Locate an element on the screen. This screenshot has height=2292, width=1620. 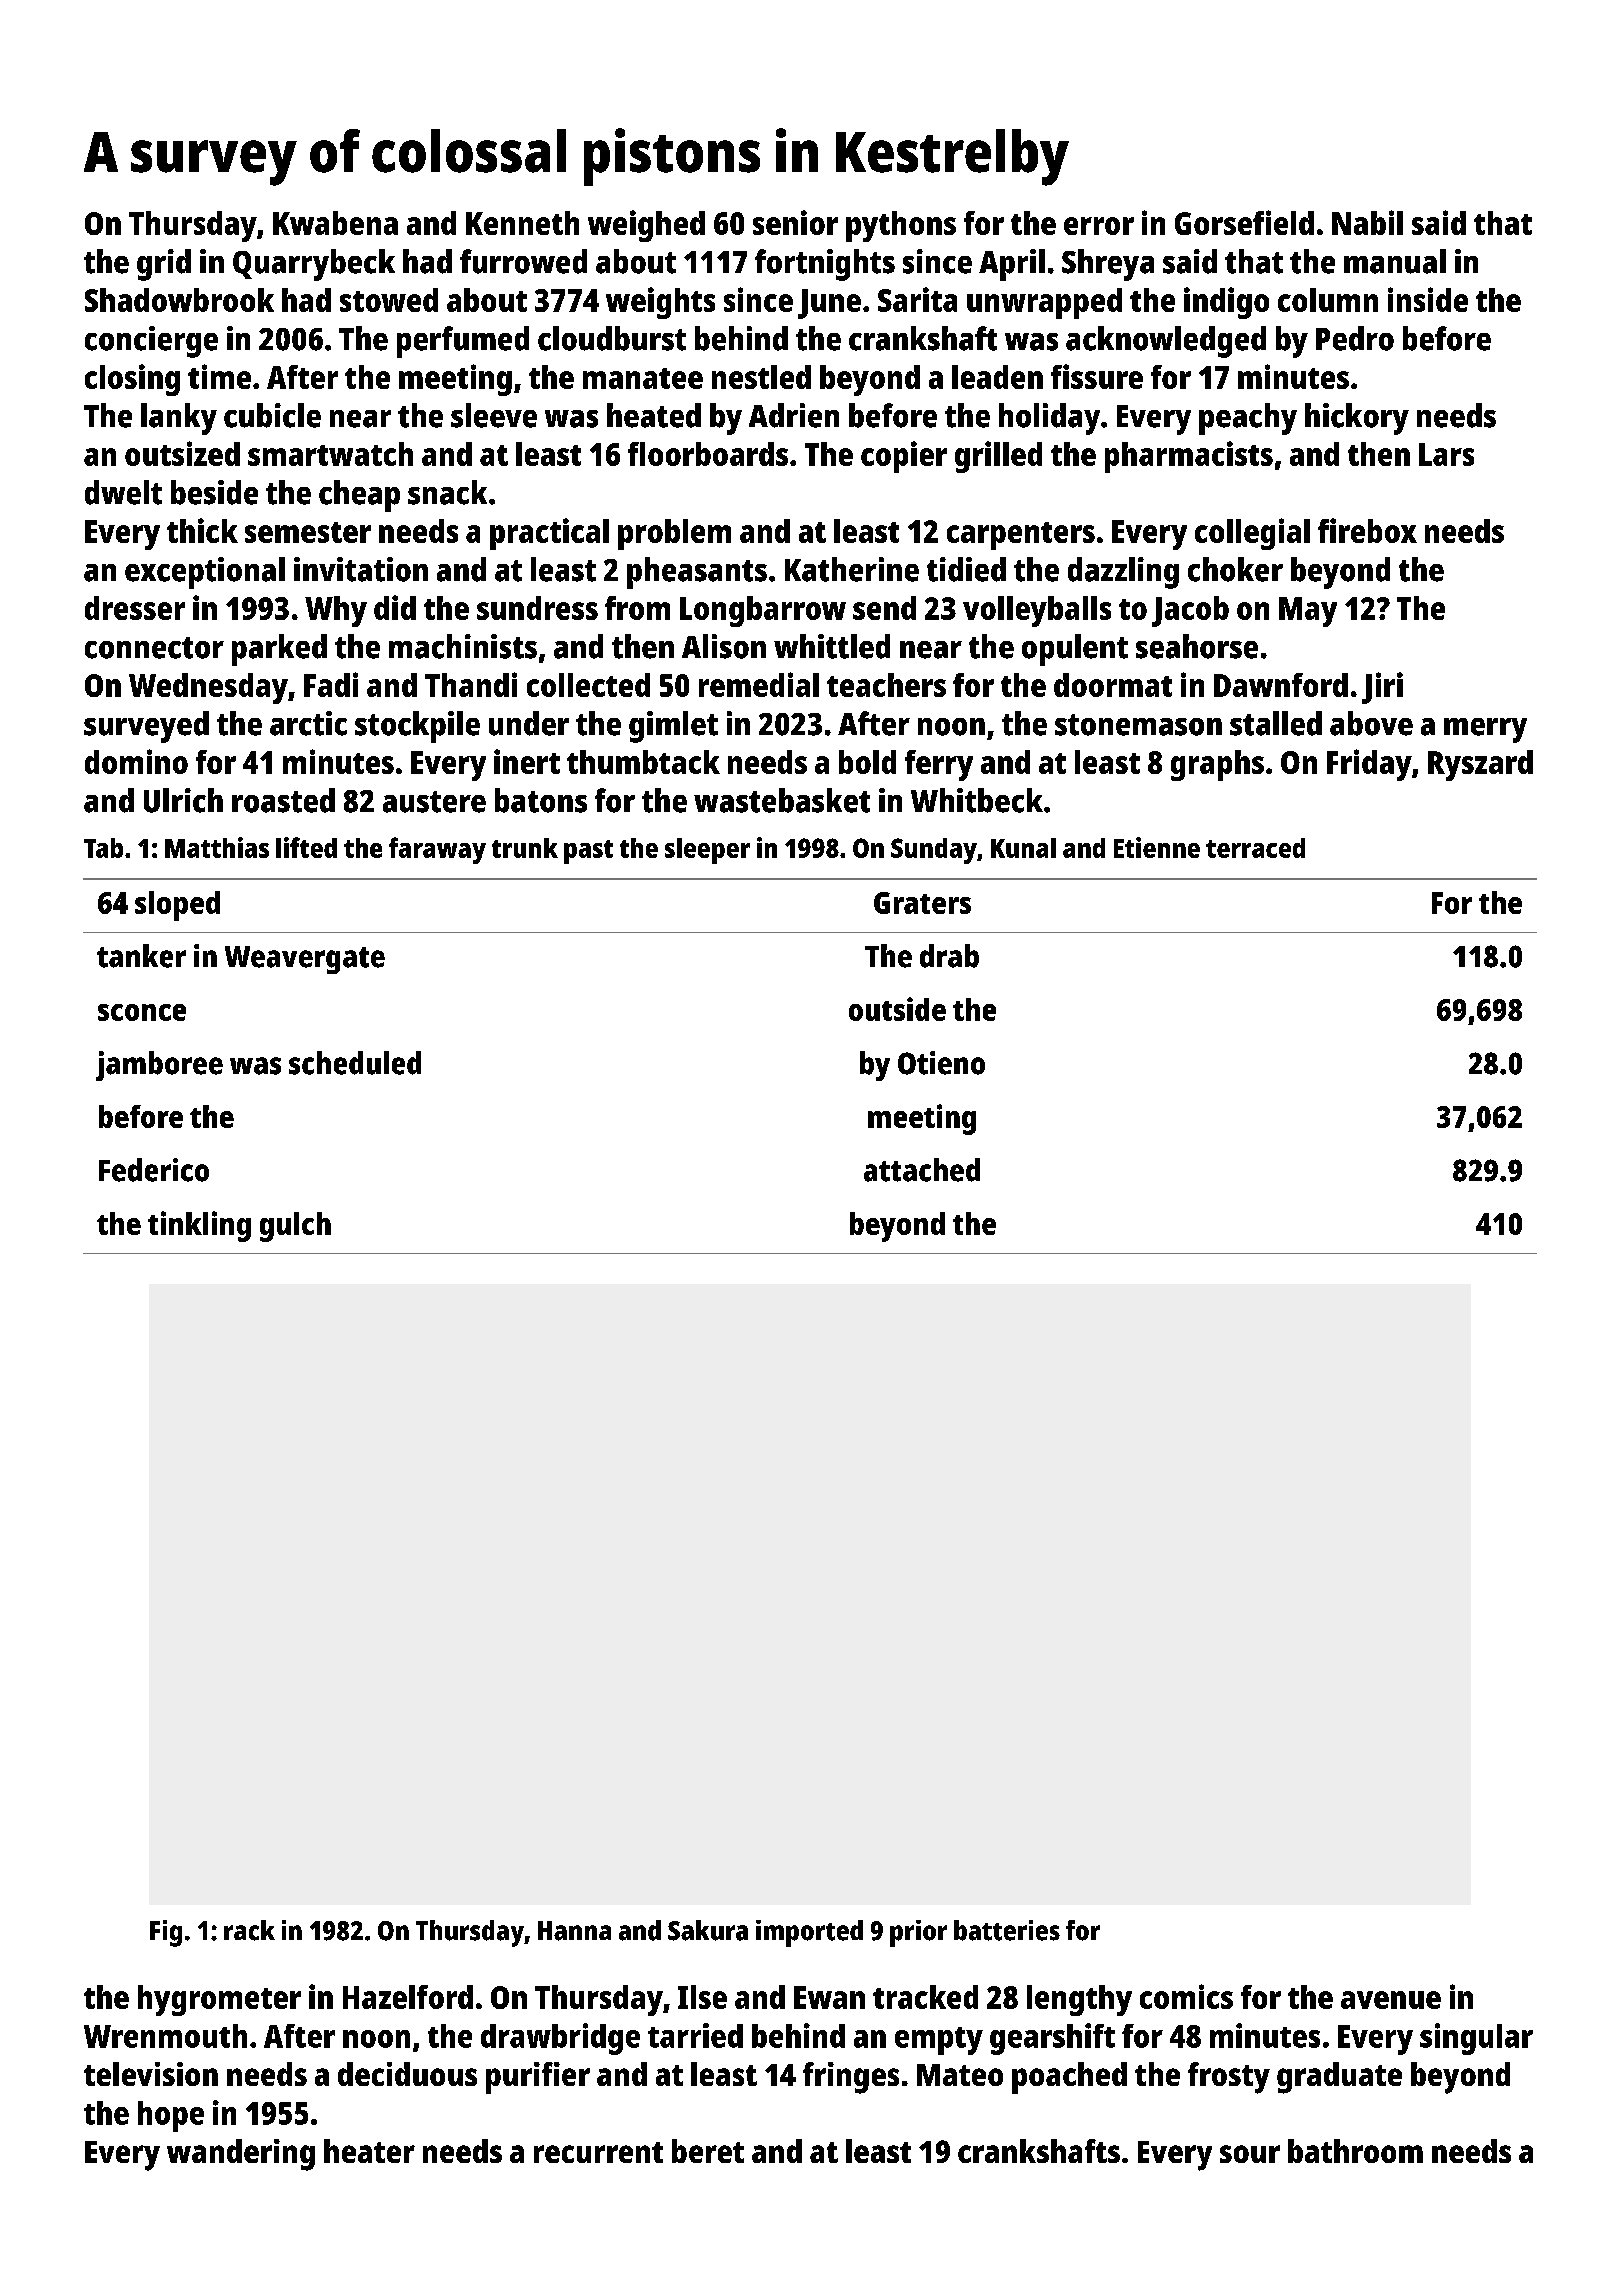
domino is located at coordinates (136, 761).
